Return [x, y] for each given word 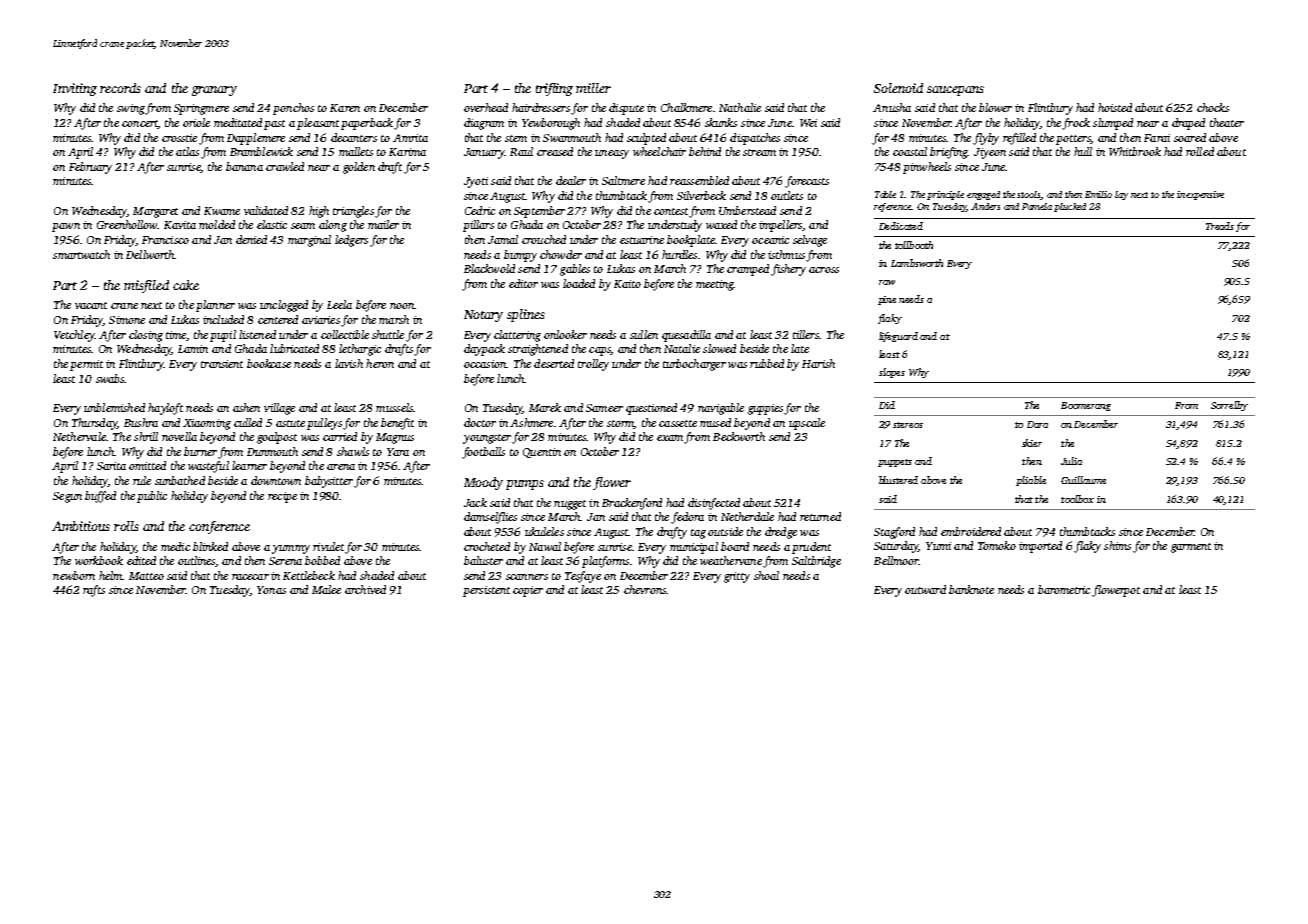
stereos [908, 425]
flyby [986, 139]
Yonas [271, 590]
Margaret [155, 212]
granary [214, 91]
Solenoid [898, 88]
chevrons [645, 589]
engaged [983, 195]
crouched [544, 239]
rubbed [767, 363]
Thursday [94, 424]
